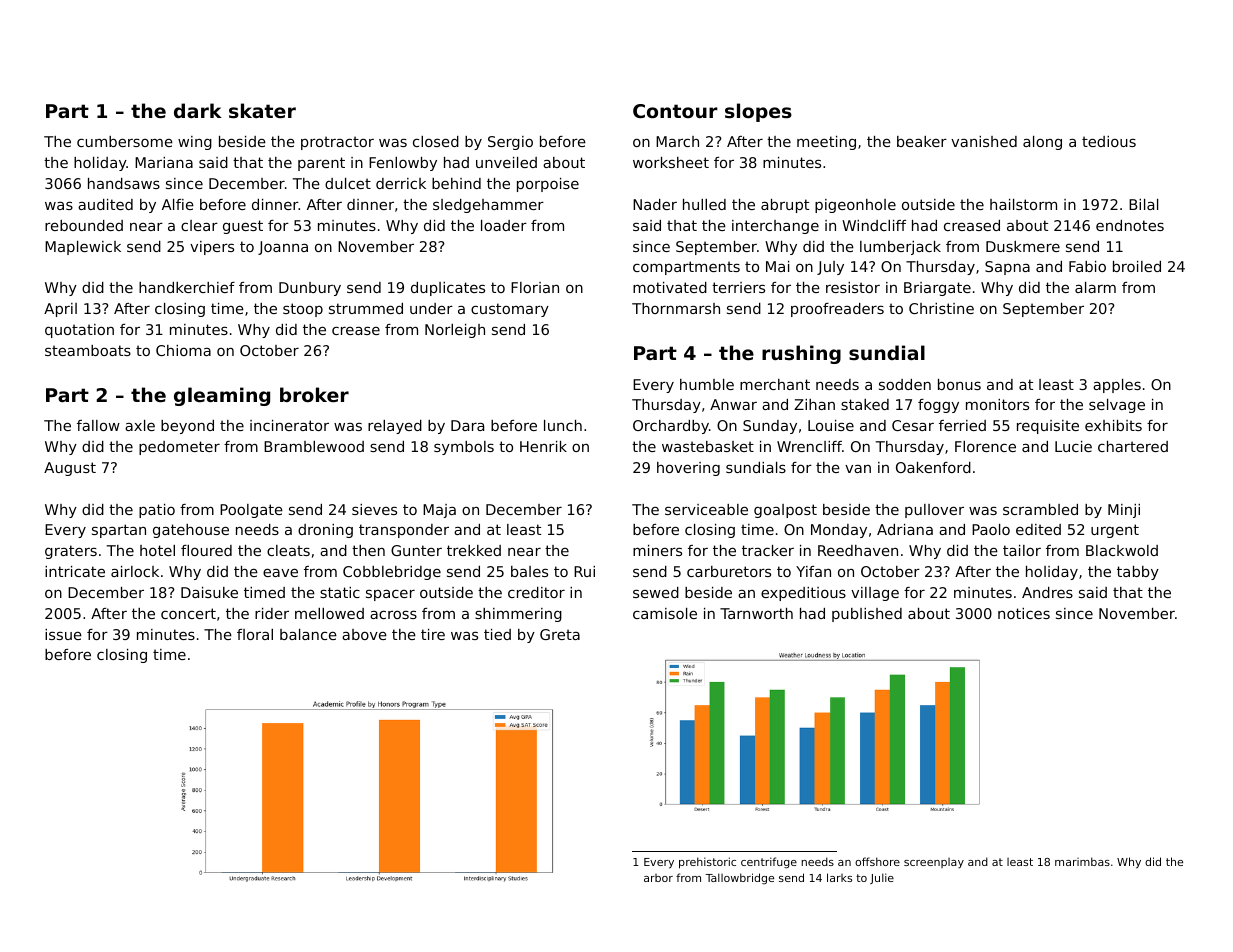 Image resolution: width=1233 pixels, height=952 pixels. I want to click on incinerator, so click(289, 425).
